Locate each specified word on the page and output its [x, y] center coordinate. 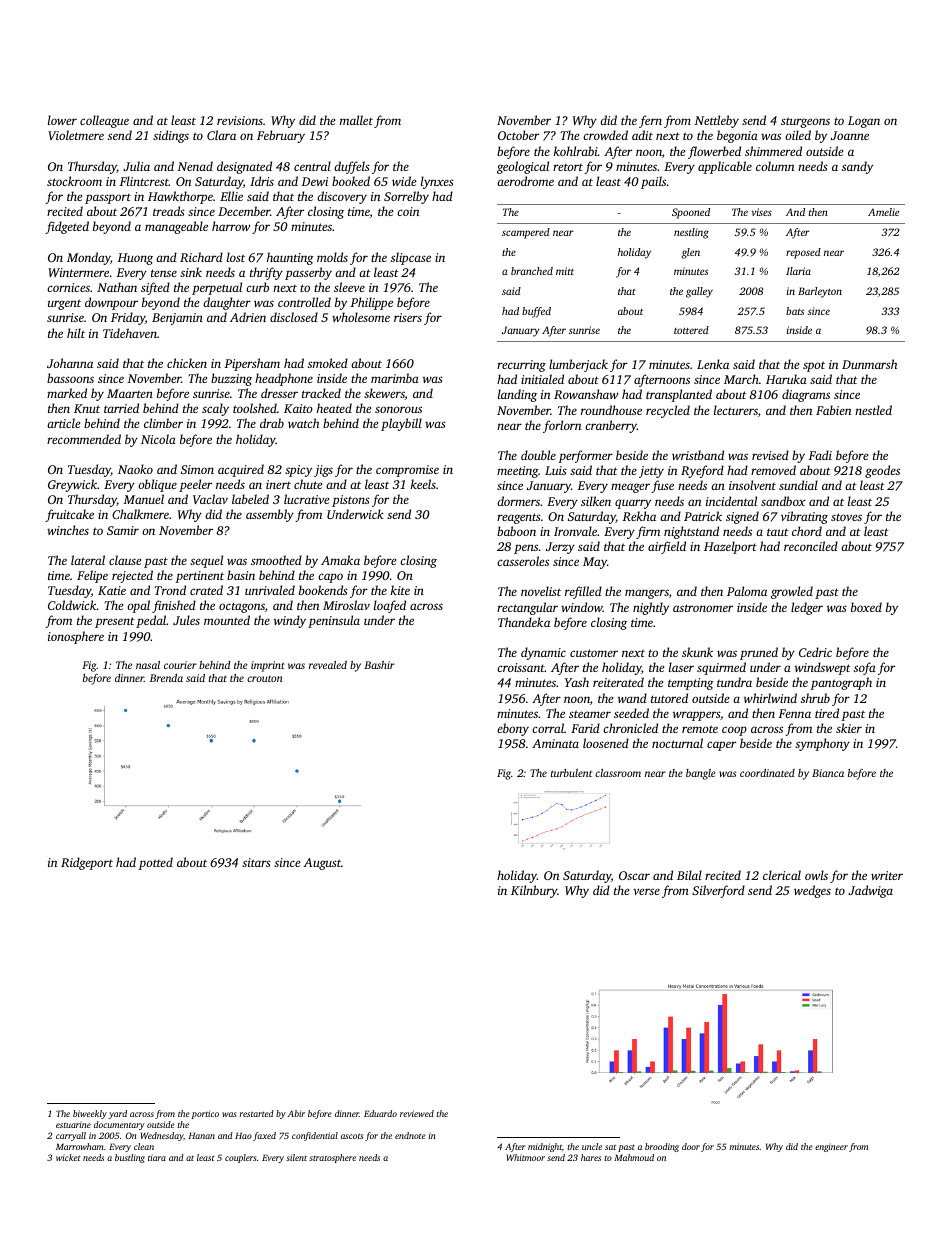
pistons [351, 501]
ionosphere [76, 637]
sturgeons [805, 122]
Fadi [820, 455]
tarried [121, 408]
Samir [123, 530]
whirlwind [770, 698]
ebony [513, 729]
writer [887, 875]
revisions [240, 120]
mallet [356, 120]
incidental [731, 501]
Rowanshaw [586, 394]
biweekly [90, 1114]
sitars [256, 862]
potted [156, 863]
